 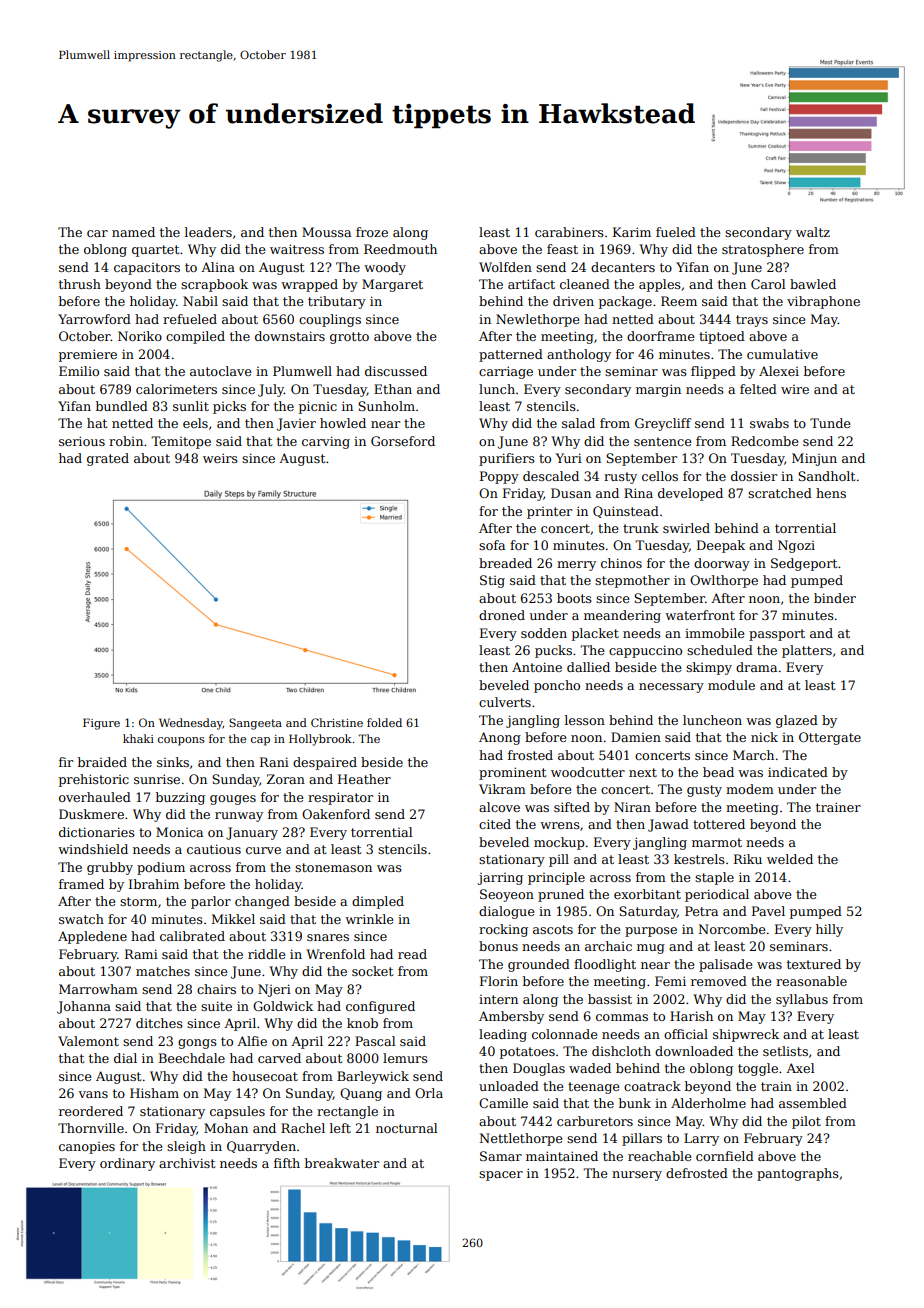 I want to click on folded, so click(x=384, y=722).
